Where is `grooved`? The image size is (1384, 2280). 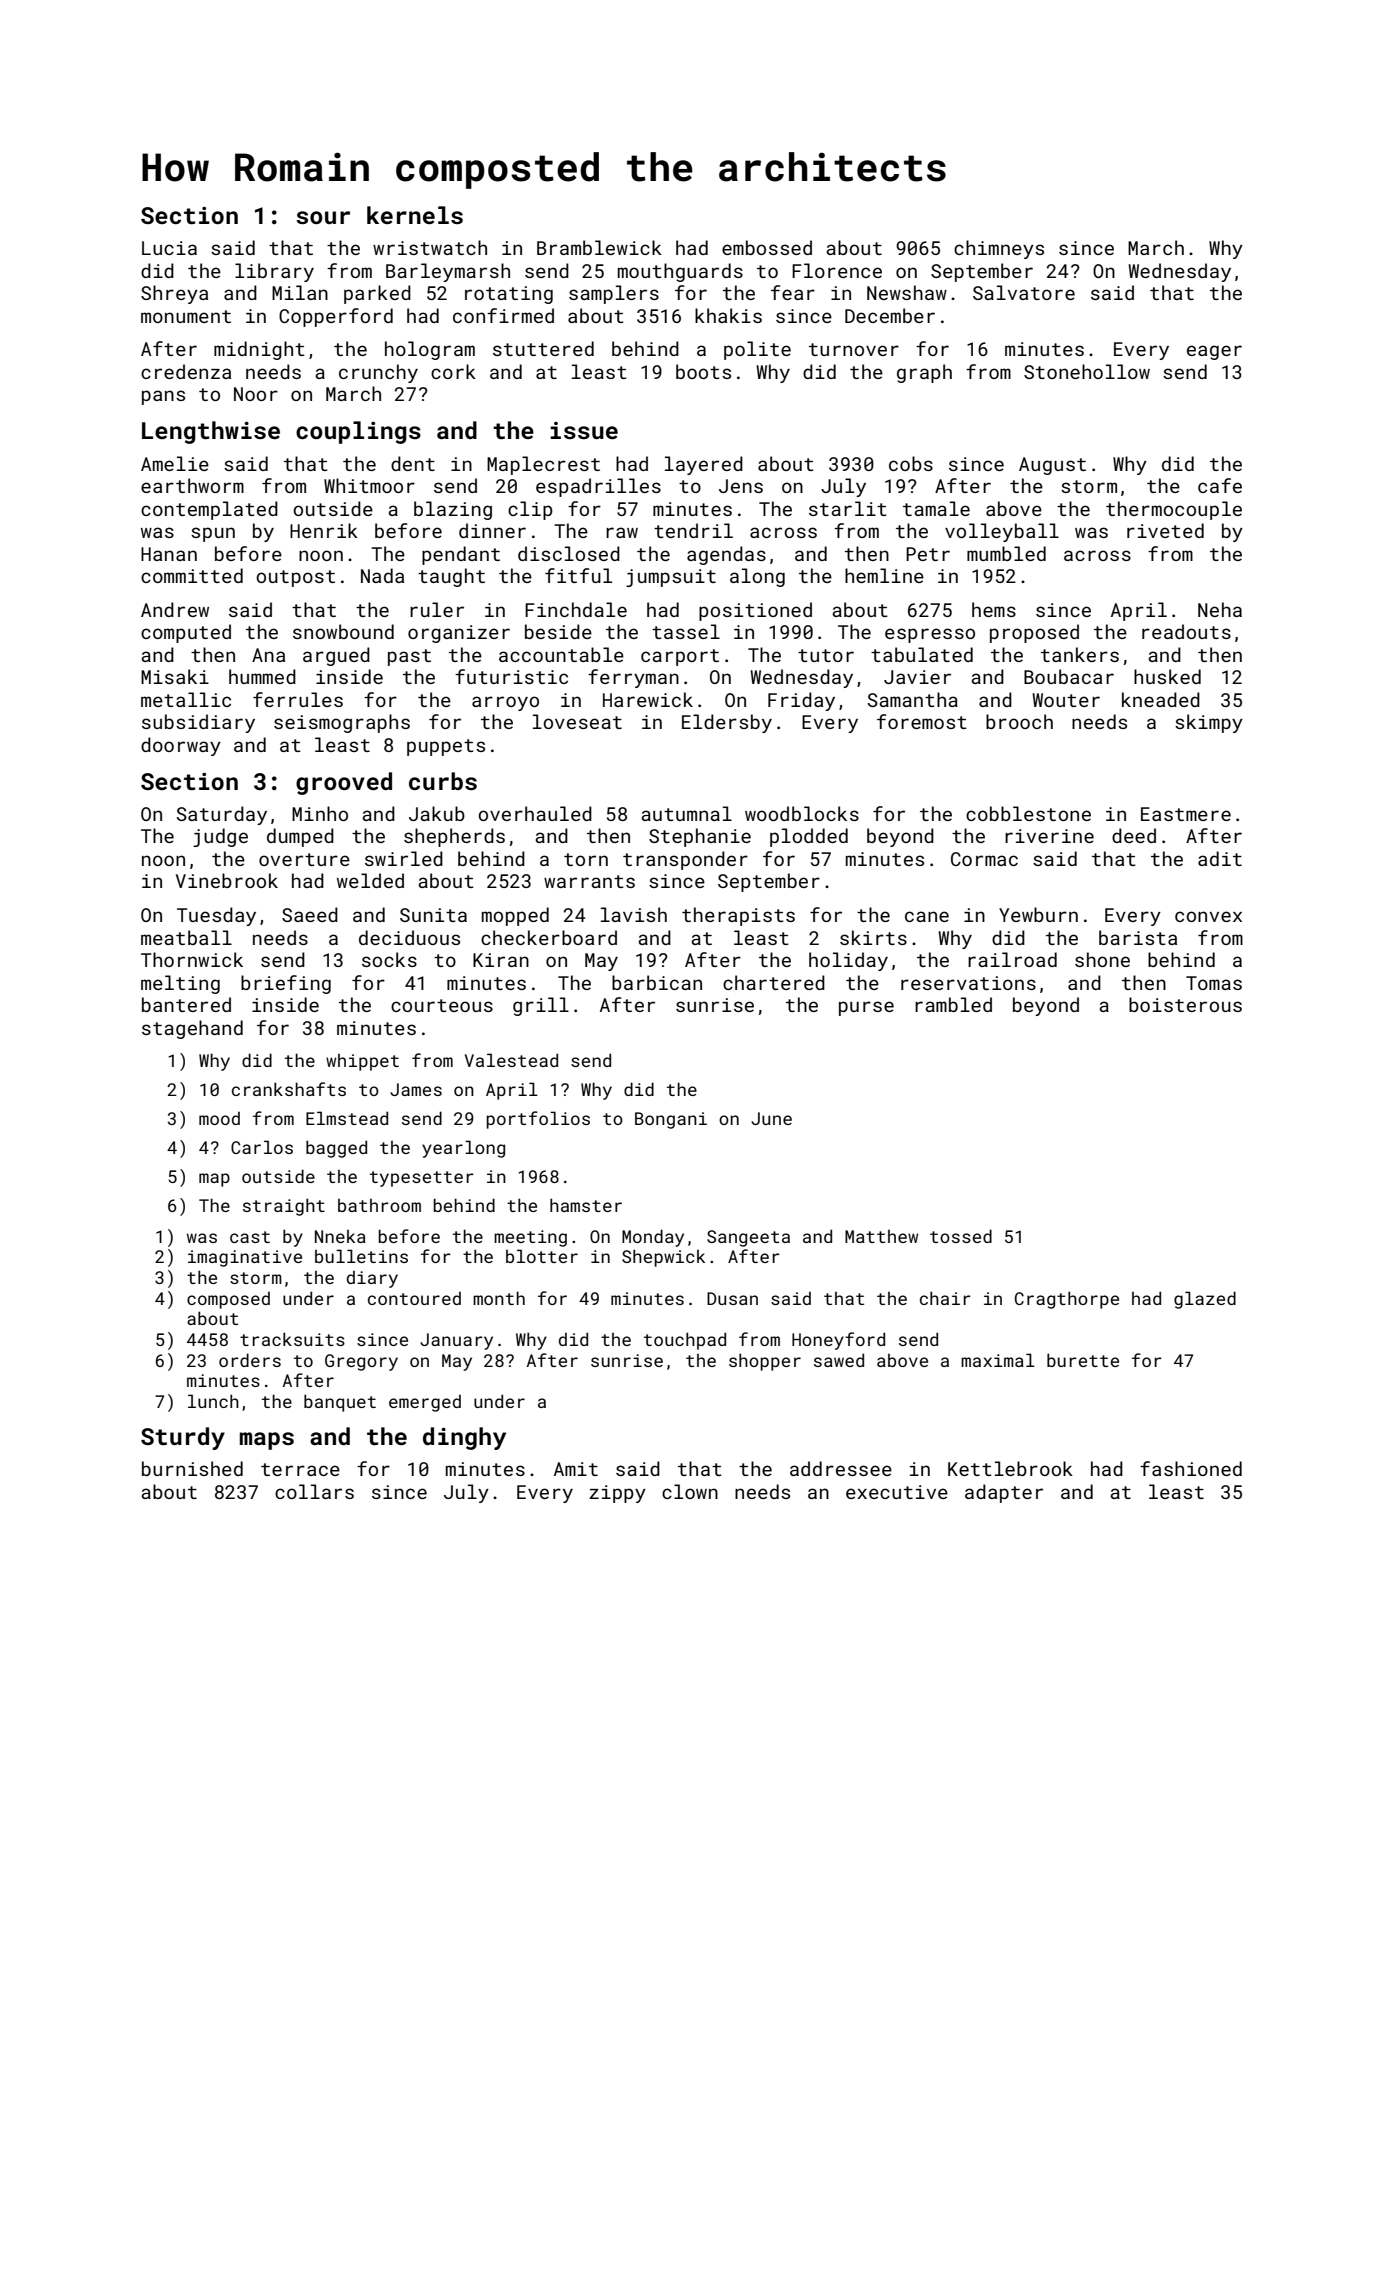 grooved is located at coordinates (344, 783).
